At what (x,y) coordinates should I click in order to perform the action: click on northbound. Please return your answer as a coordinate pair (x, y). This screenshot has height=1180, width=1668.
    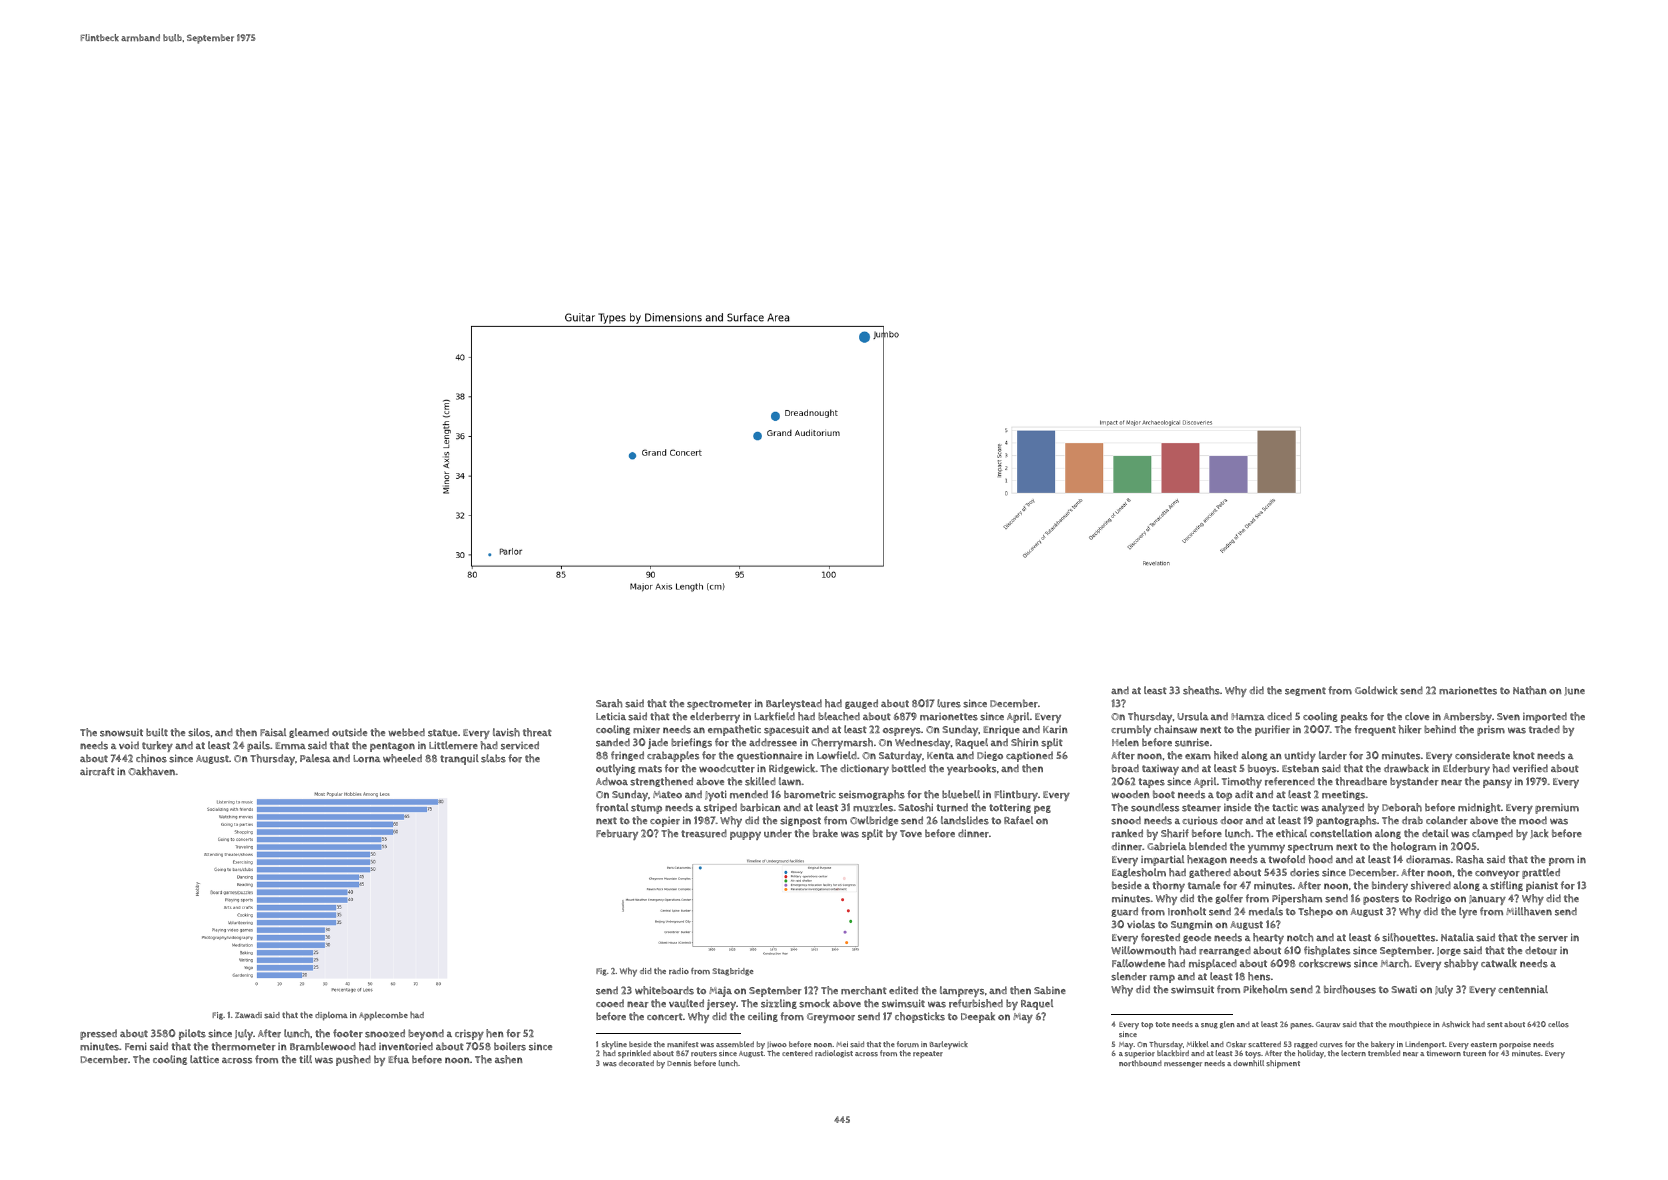
    Looking at the image, I should click on (1140, 1063).
